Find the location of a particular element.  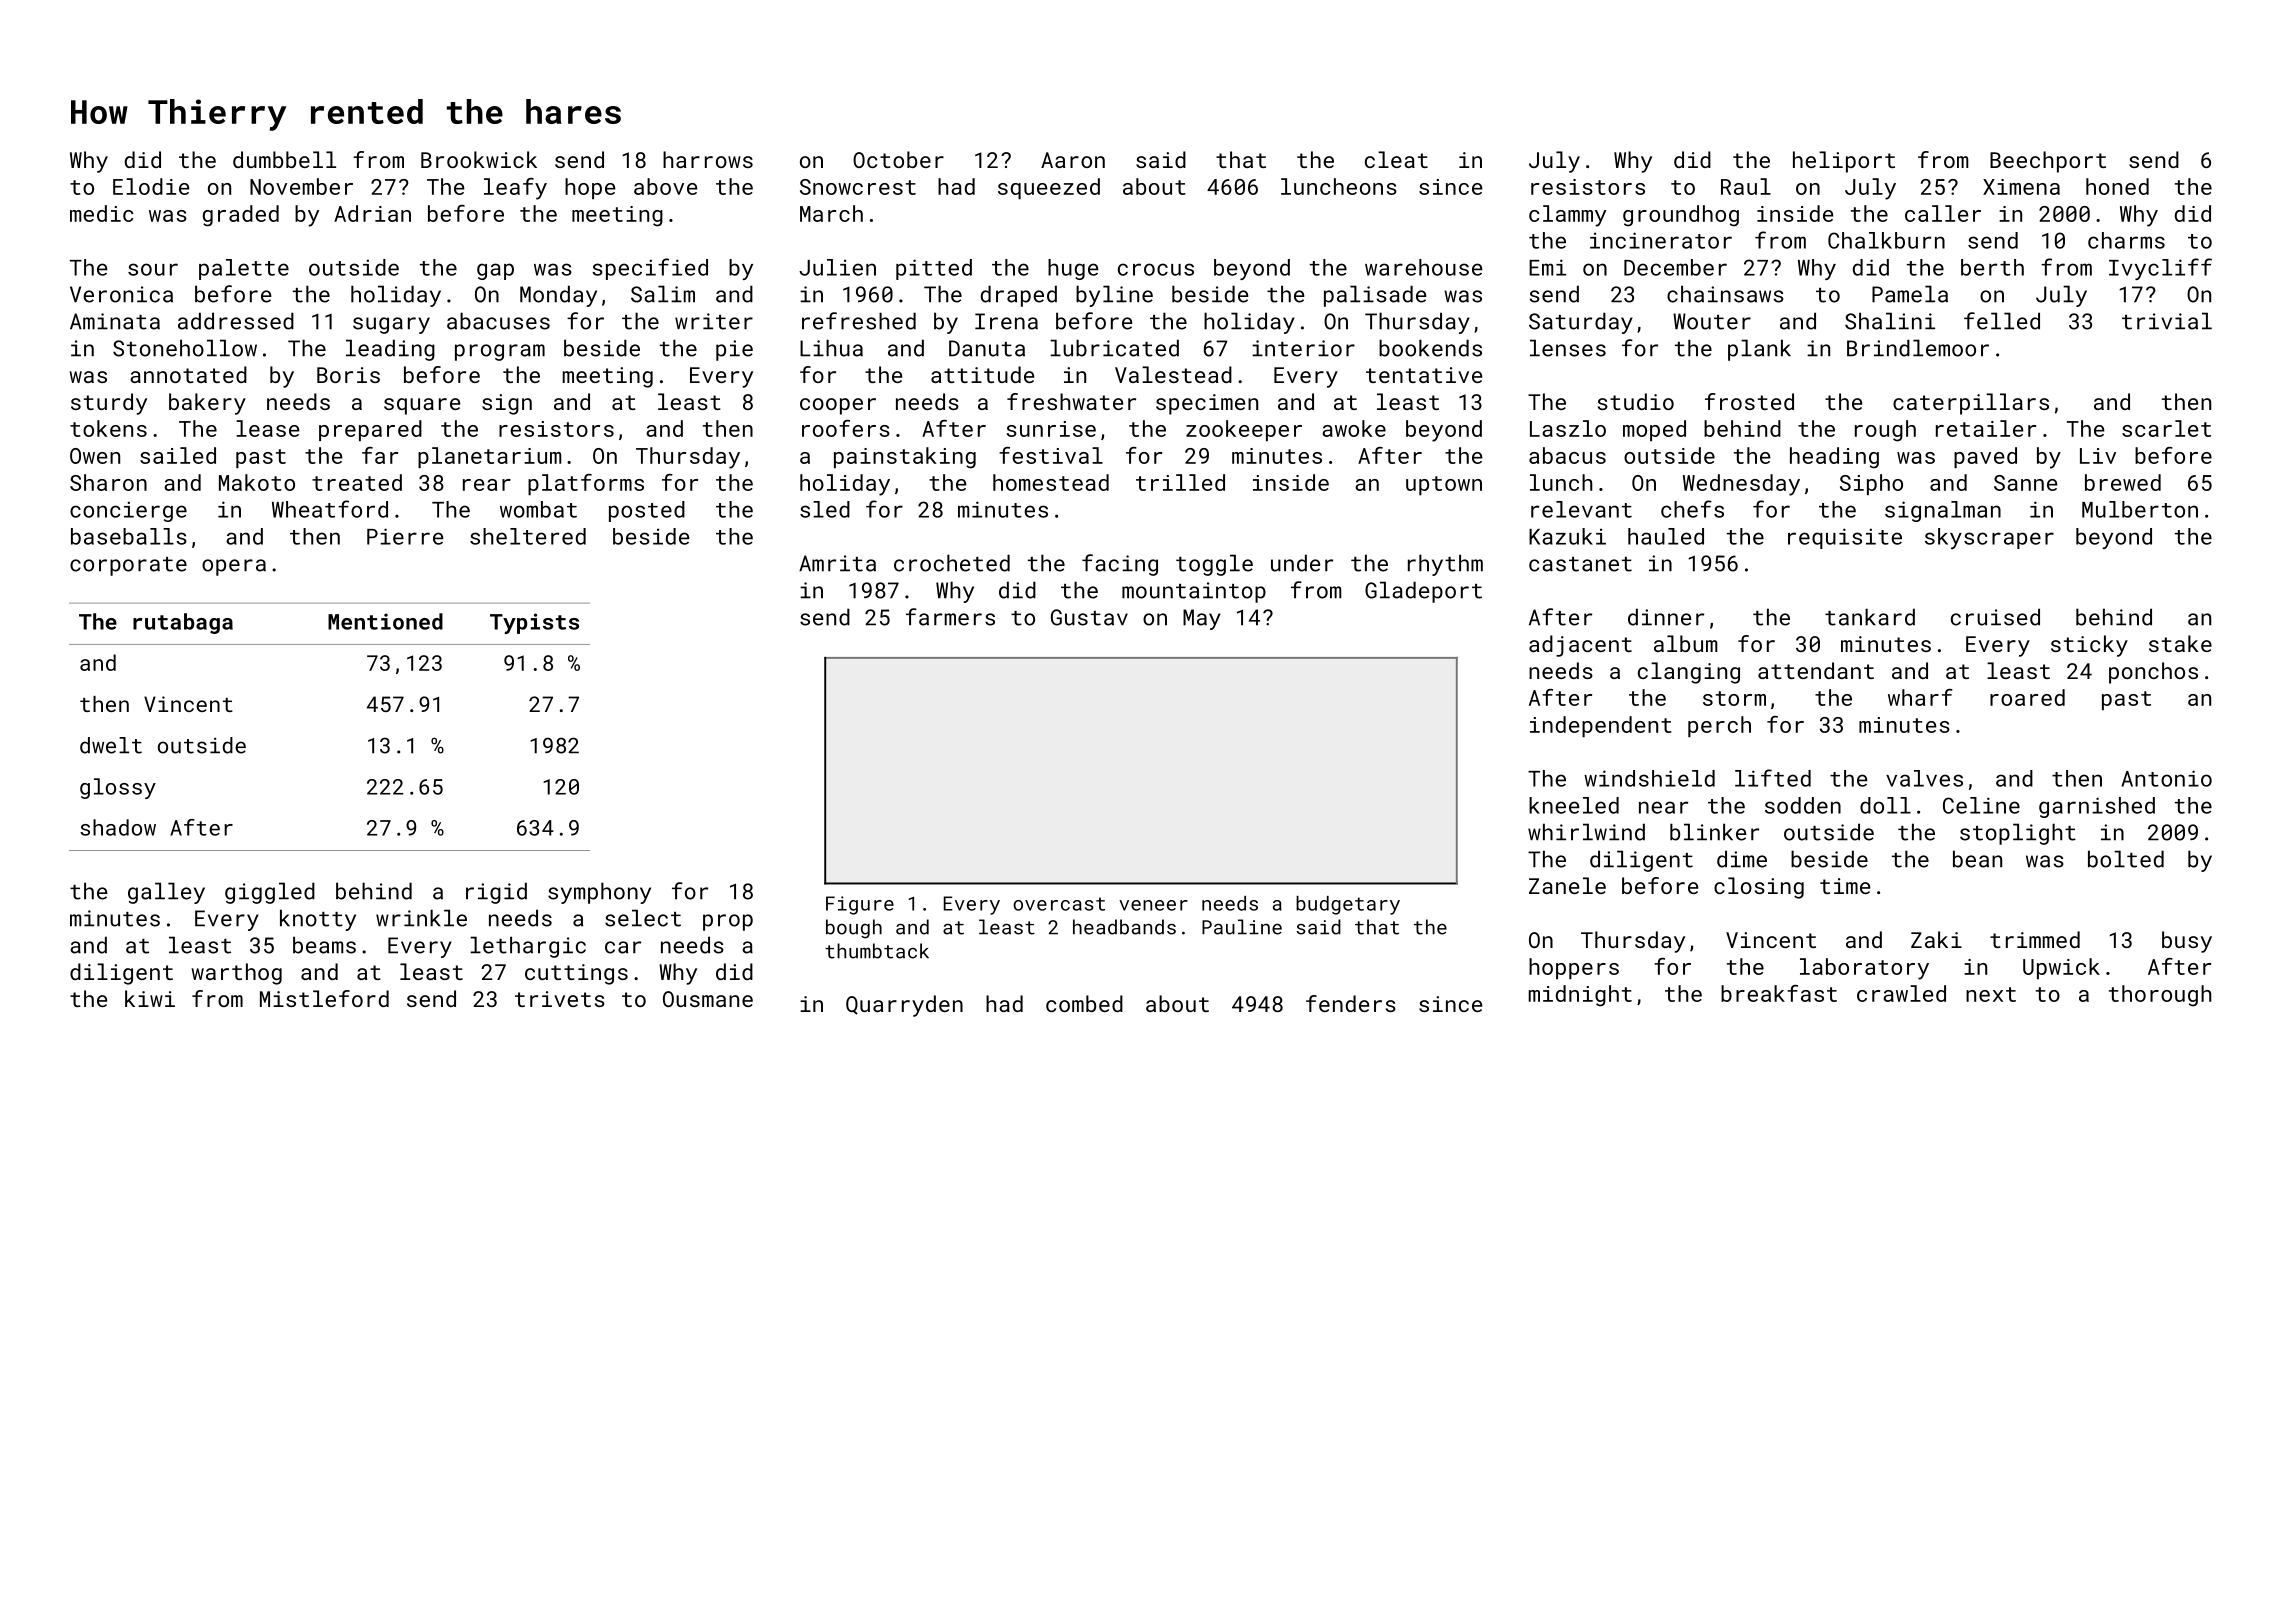

baseballs is located at coordinates (129, 536).
